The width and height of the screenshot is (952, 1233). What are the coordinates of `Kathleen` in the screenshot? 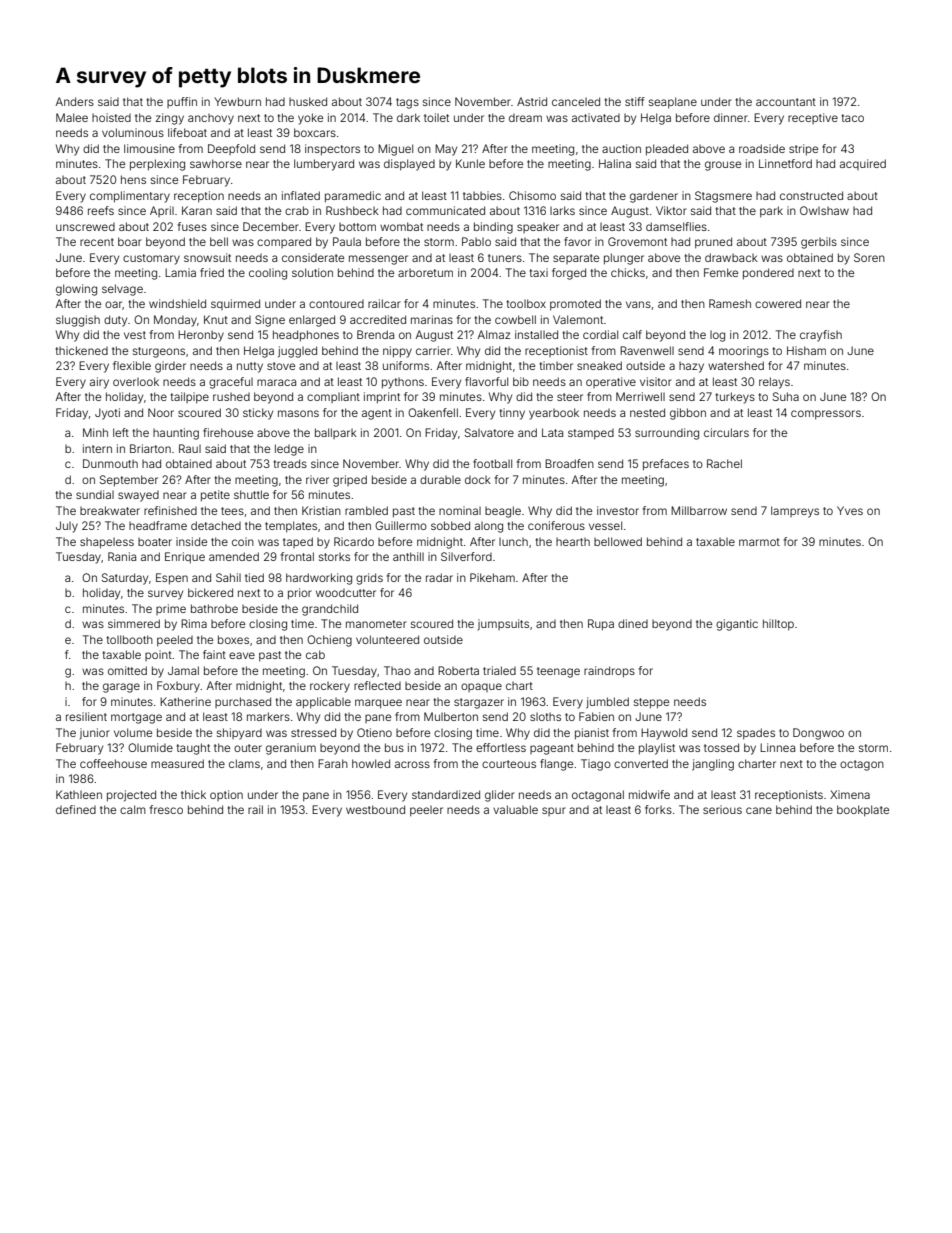 It's located at (79, 794).
